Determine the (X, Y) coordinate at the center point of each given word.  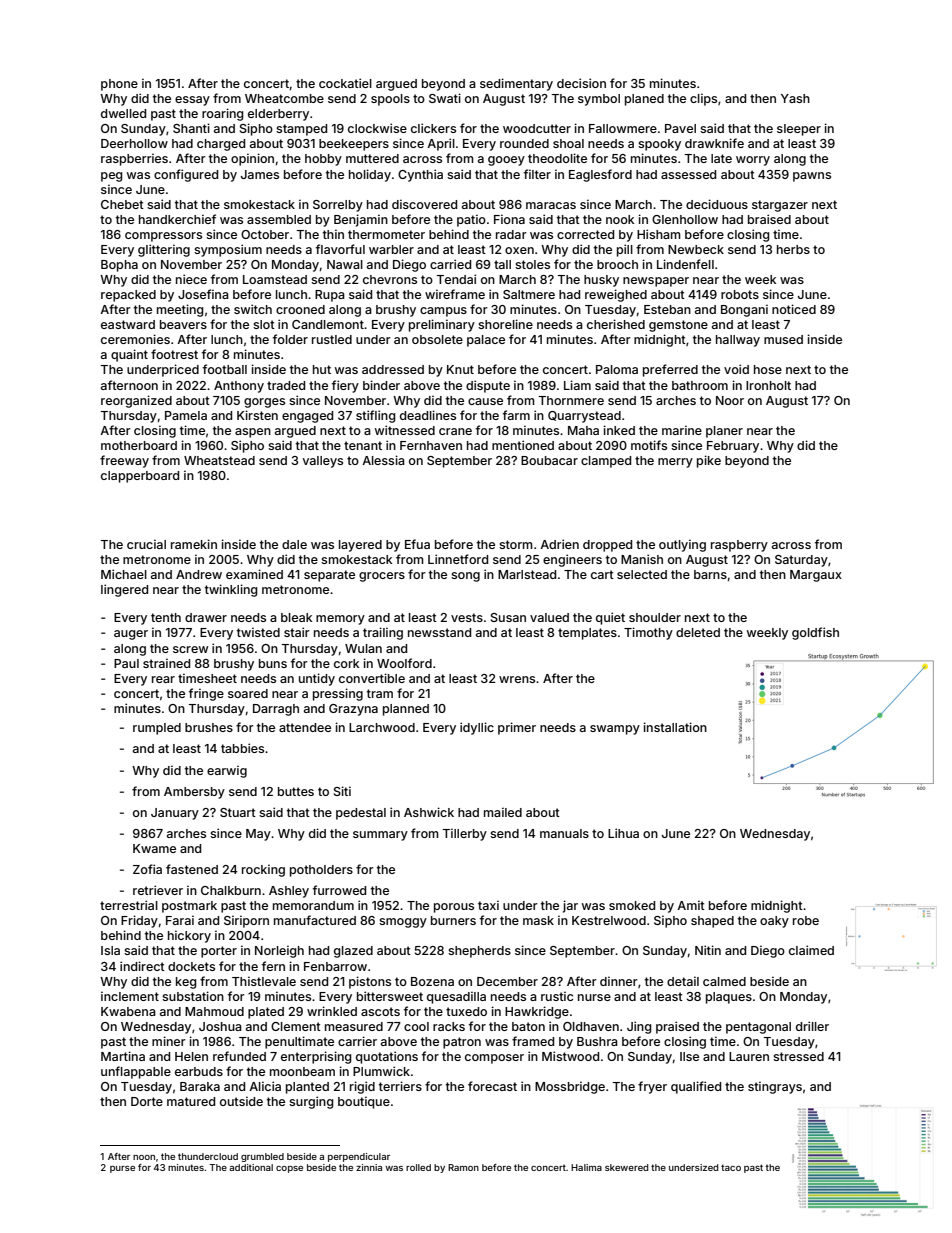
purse (122, 1169)
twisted (258, 632)
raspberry (739, 546)
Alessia (383, 460)
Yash (795, 98)
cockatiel (345, 83)
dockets (191, 966)
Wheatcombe (284, 98)
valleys (322, 462)
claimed (811, 950)
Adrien (559, 544)
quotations (387, 1057)
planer (724, 432)
